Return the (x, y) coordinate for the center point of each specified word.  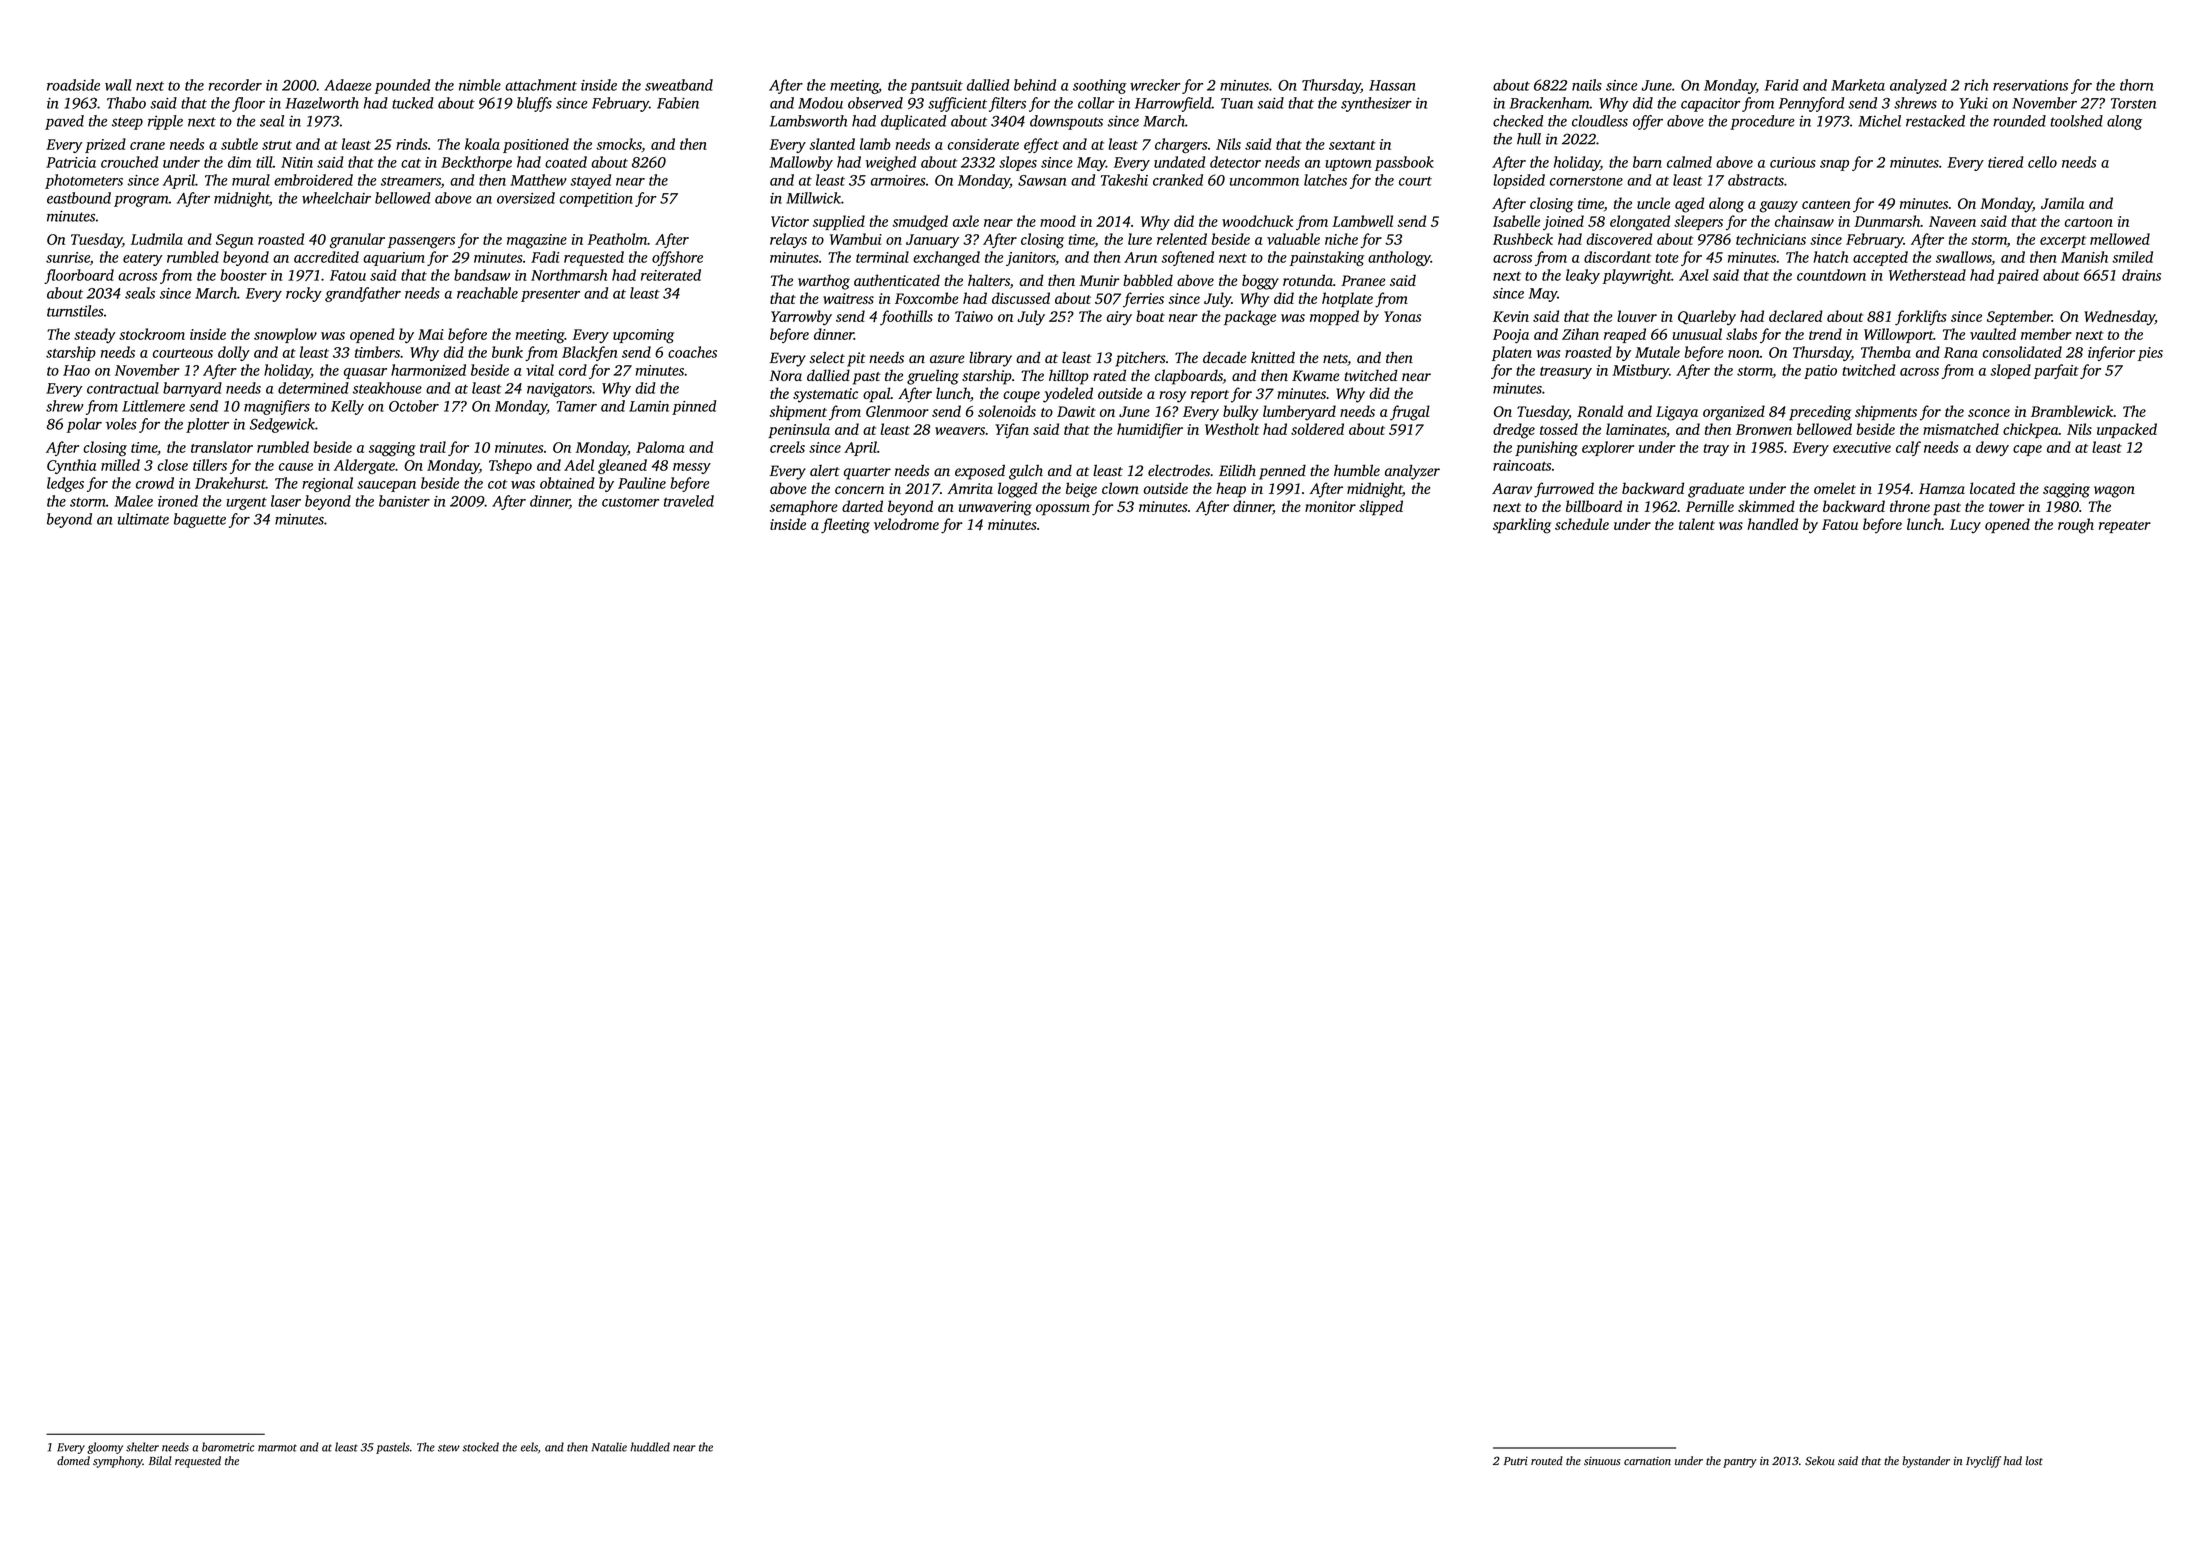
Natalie (609, 1447)
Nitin (297, 162)
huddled (650, 1447)
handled (1773, 524)
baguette (200, 520)
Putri (1516, 1461)
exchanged (946, 258)
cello (2042, 162)
